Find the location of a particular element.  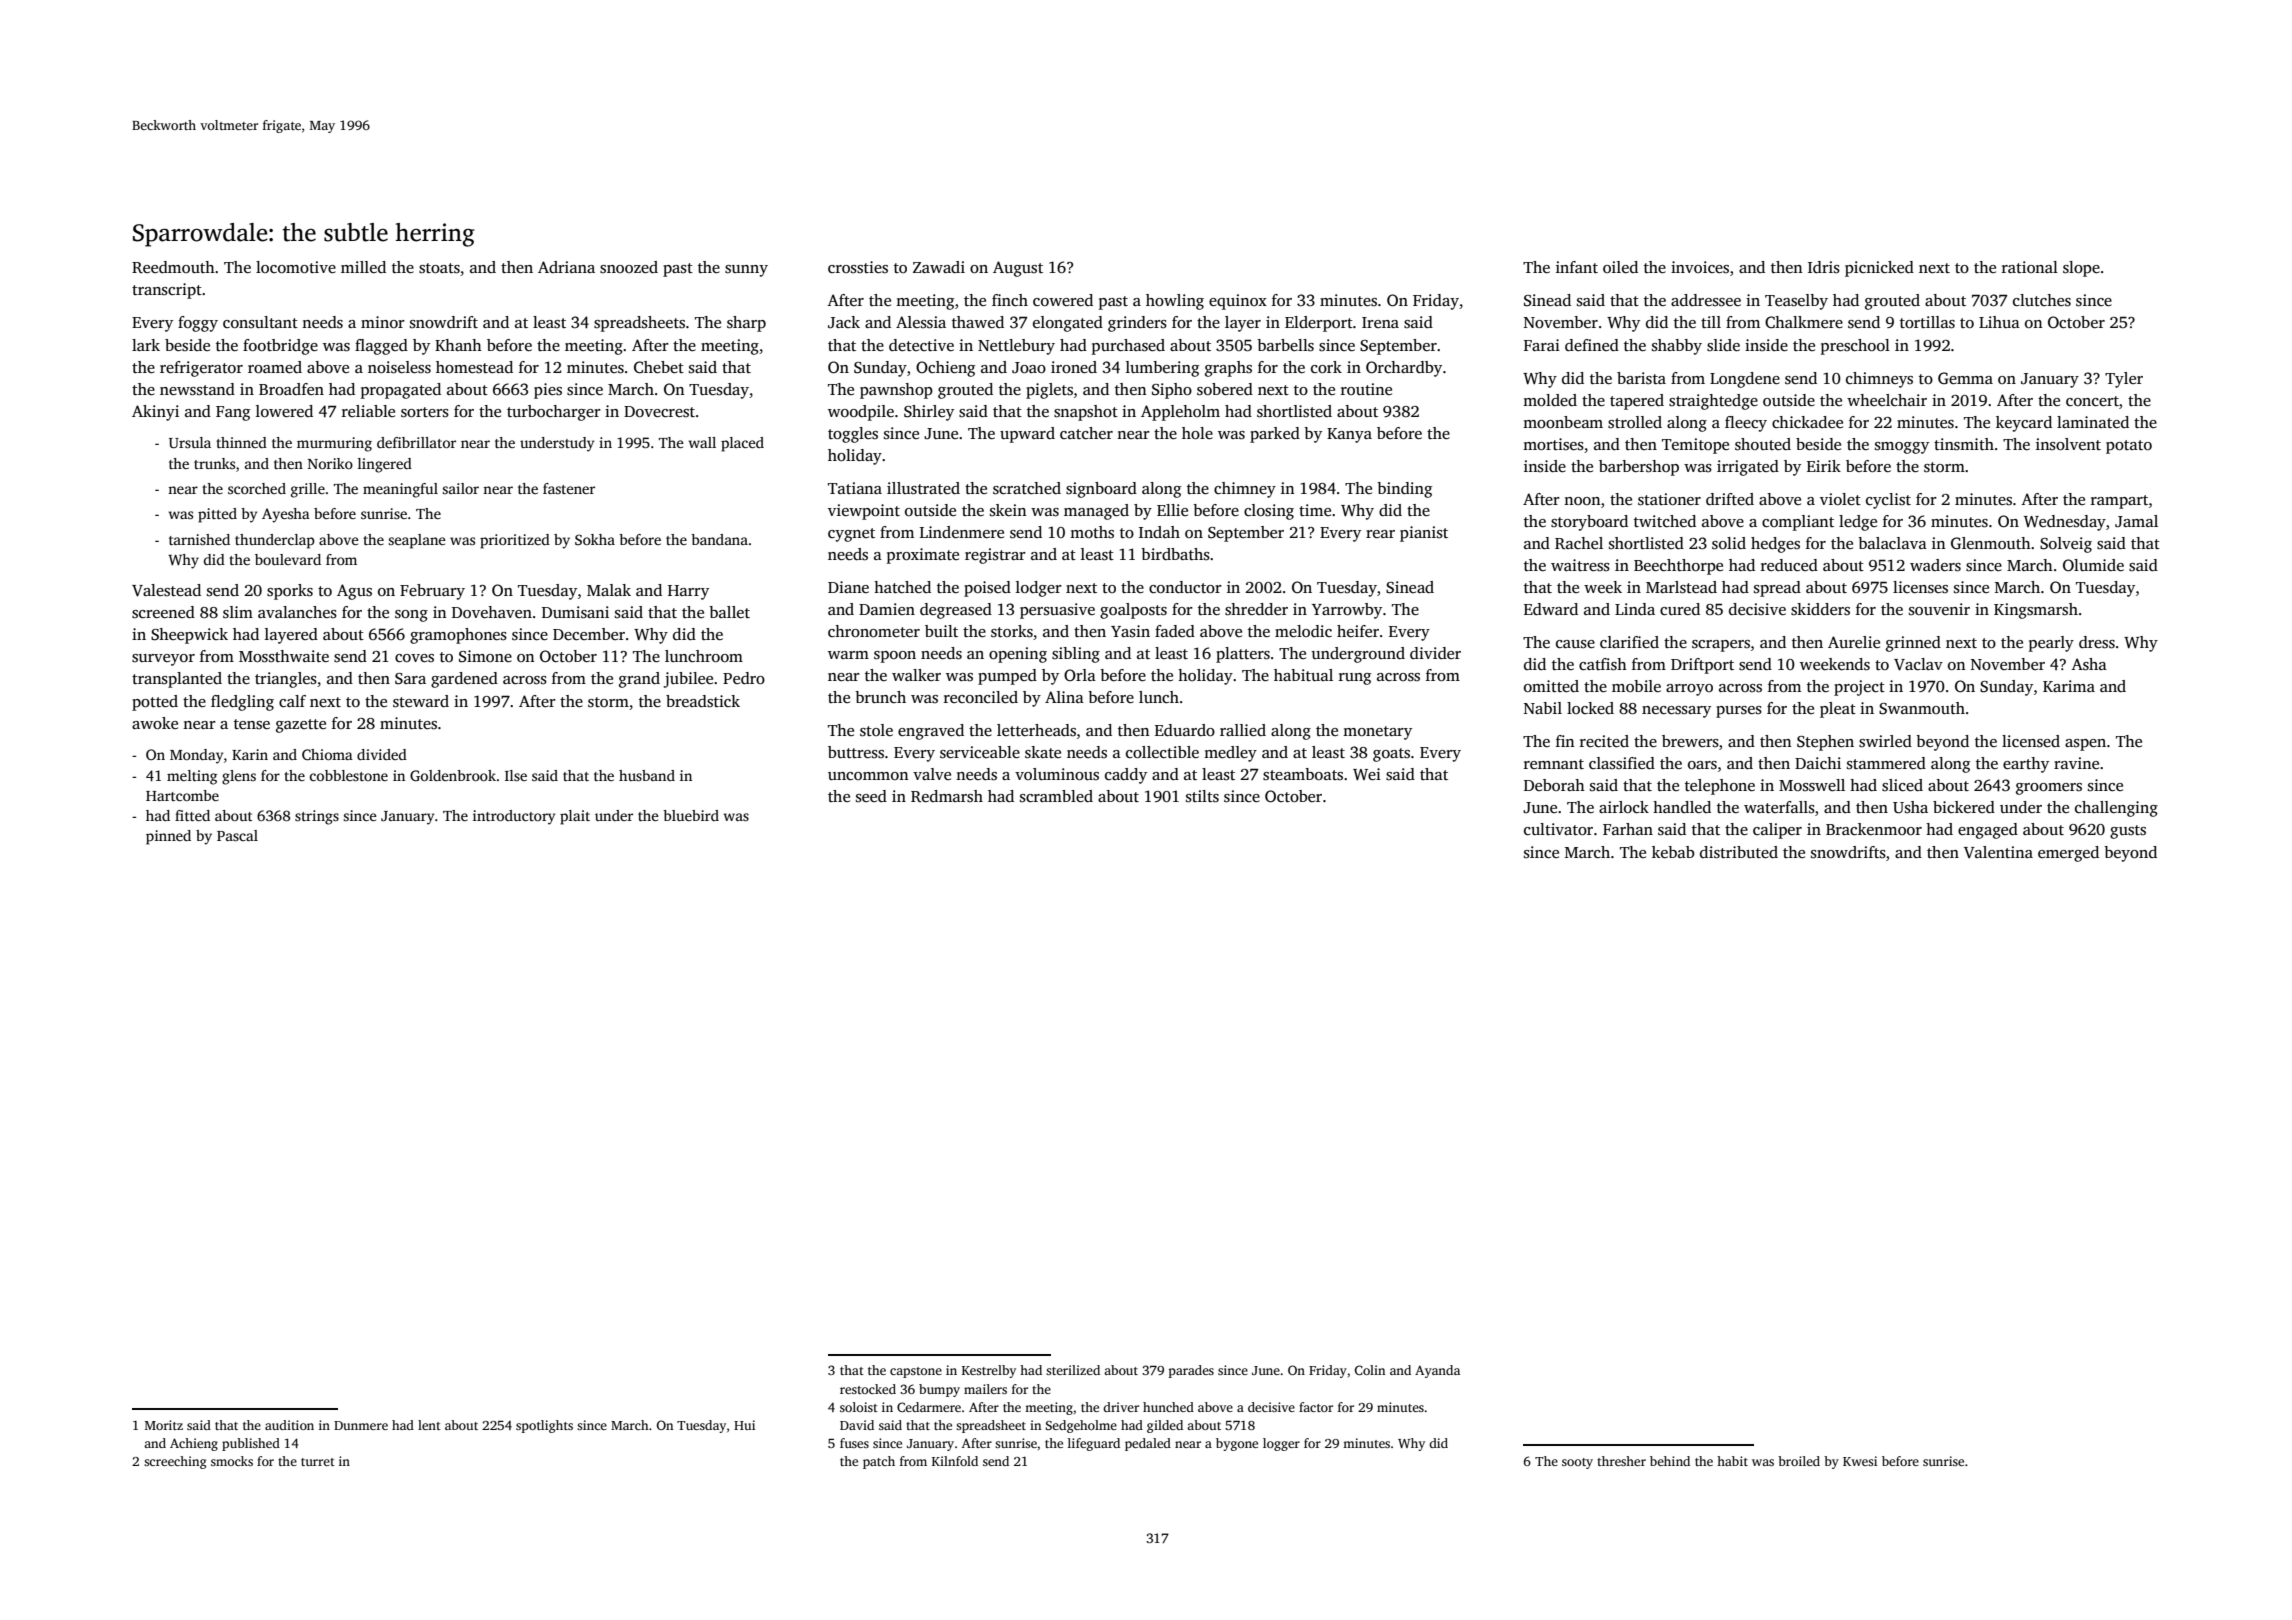

Redmarsh is located at coordinates (947, 796).
